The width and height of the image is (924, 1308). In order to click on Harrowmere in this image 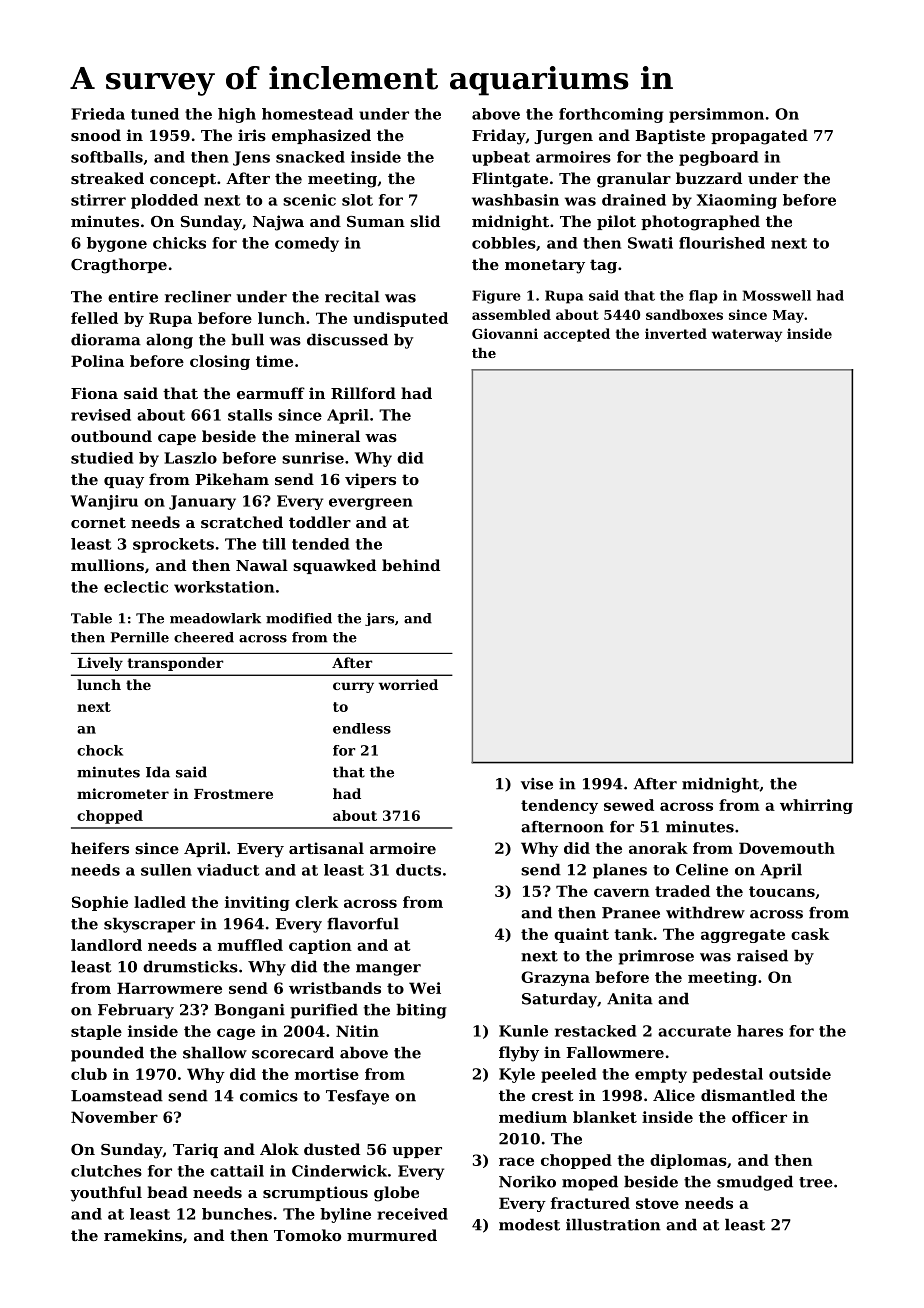, I will do `click(169, 988)`.
